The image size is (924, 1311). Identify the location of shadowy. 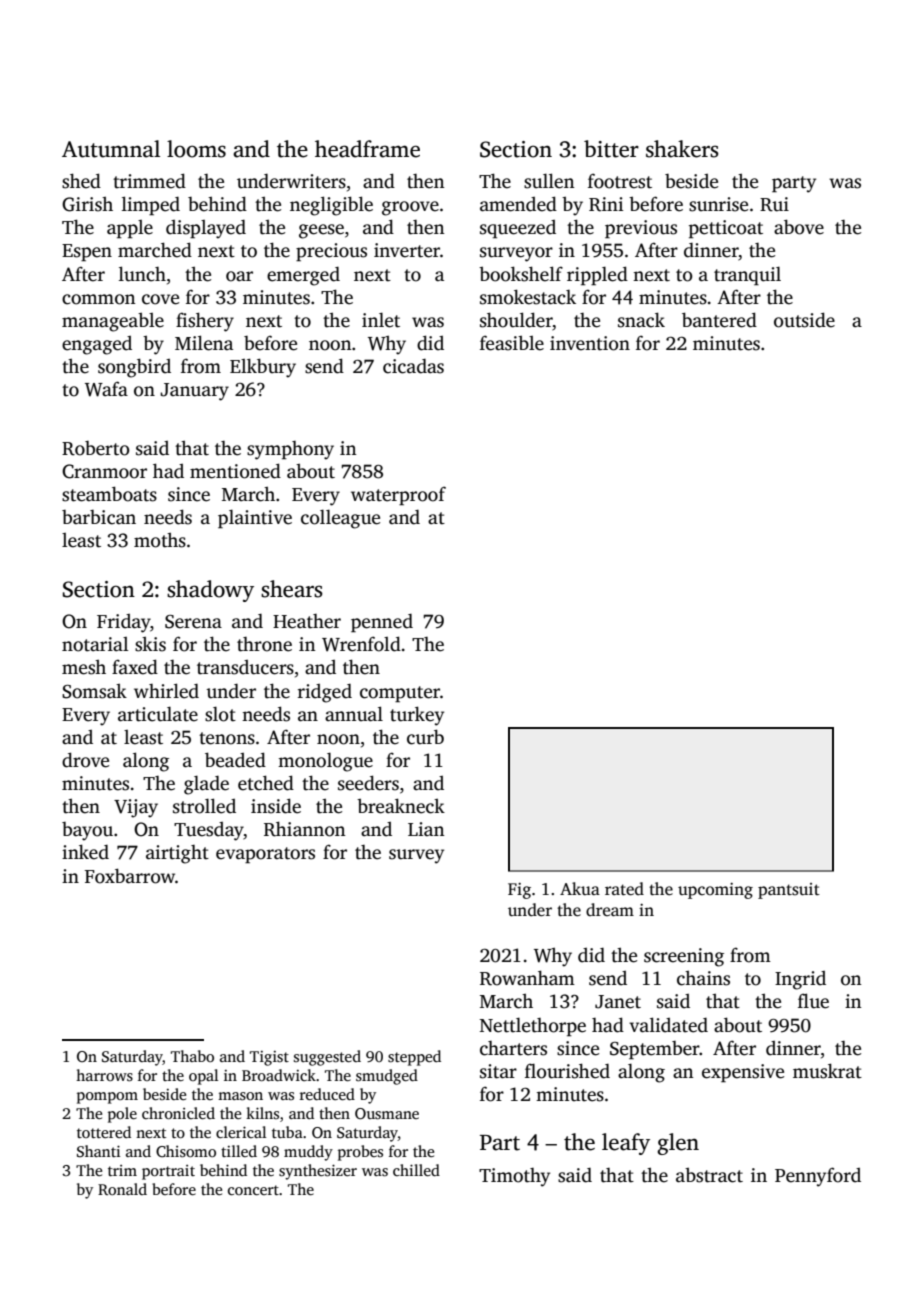
(210, 591).
